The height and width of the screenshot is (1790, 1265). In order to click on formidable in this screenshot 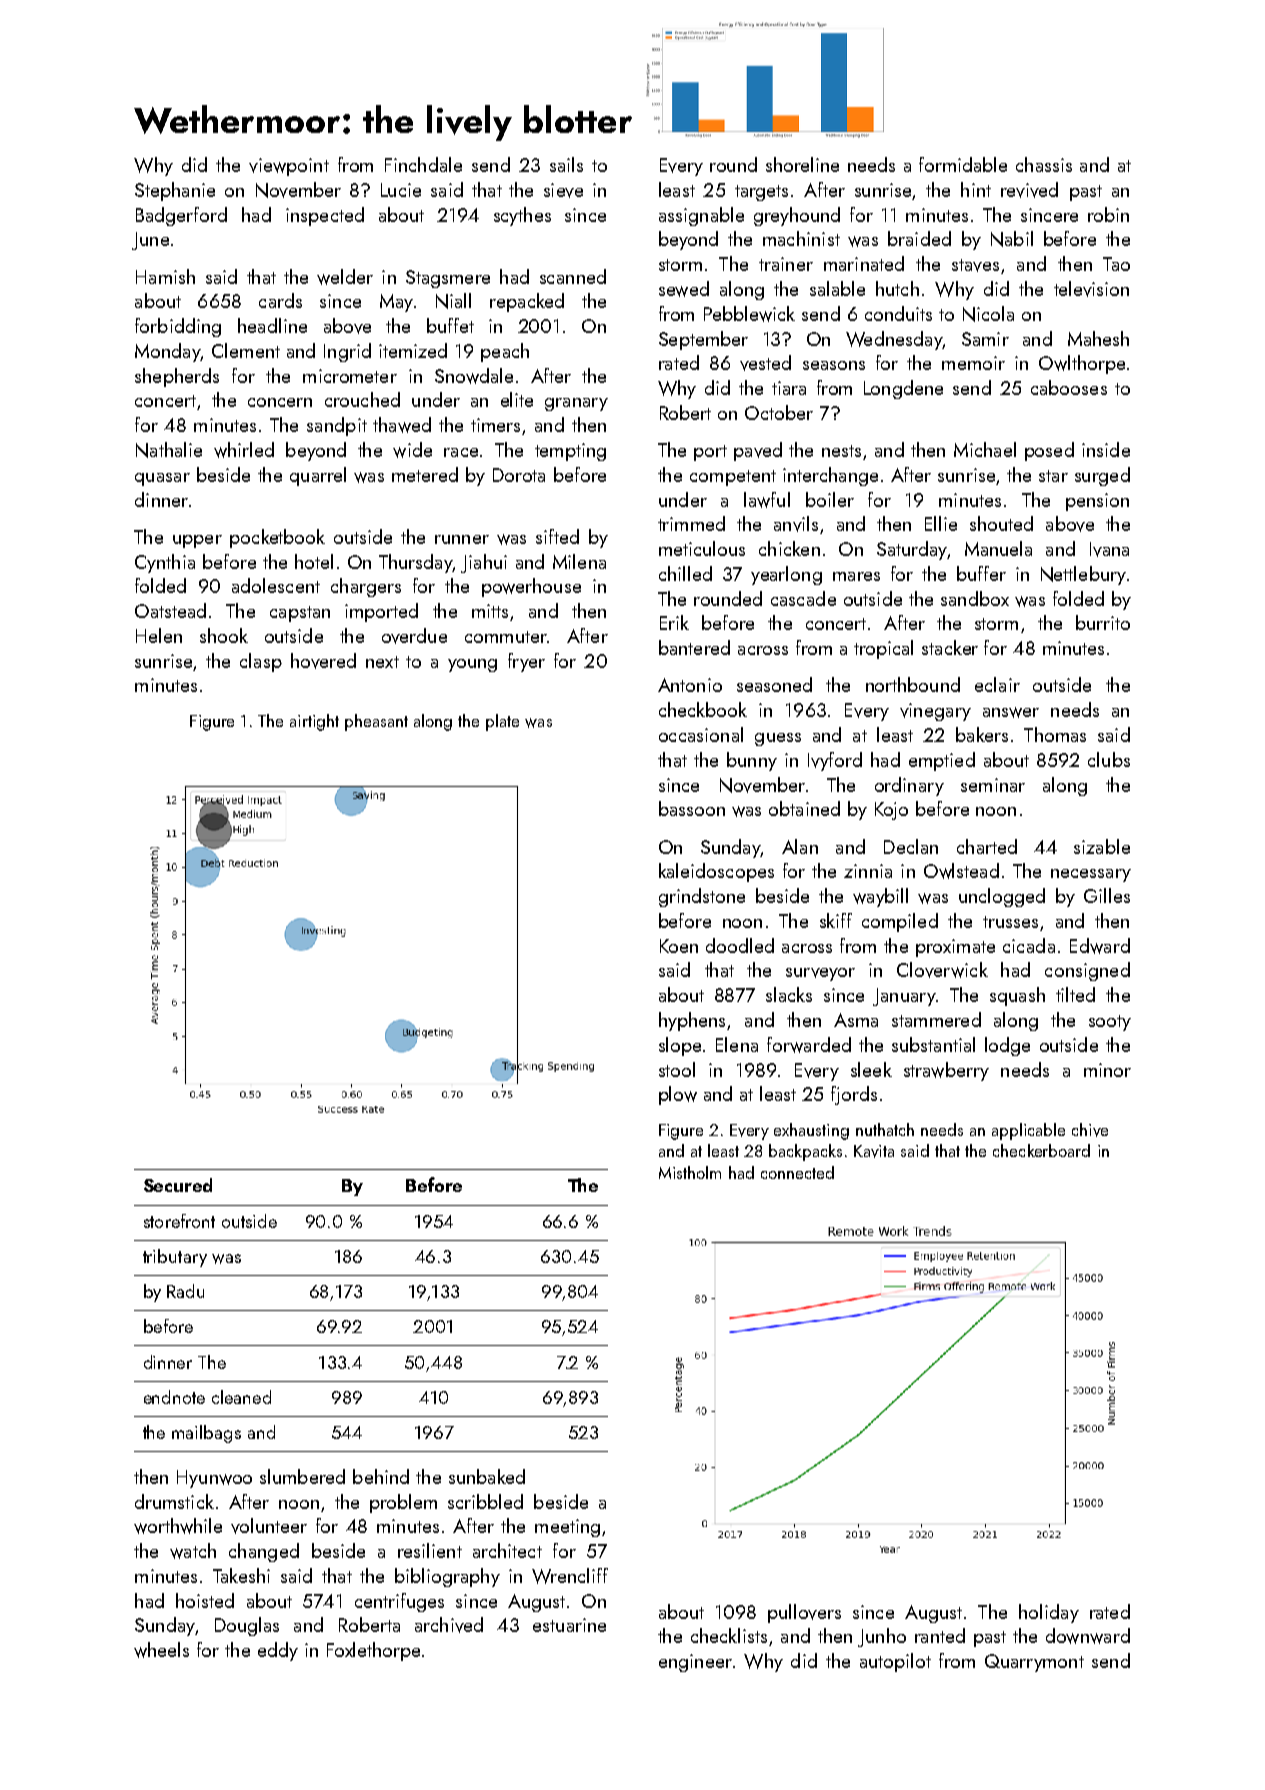, I will do `click(963, 164)`.
